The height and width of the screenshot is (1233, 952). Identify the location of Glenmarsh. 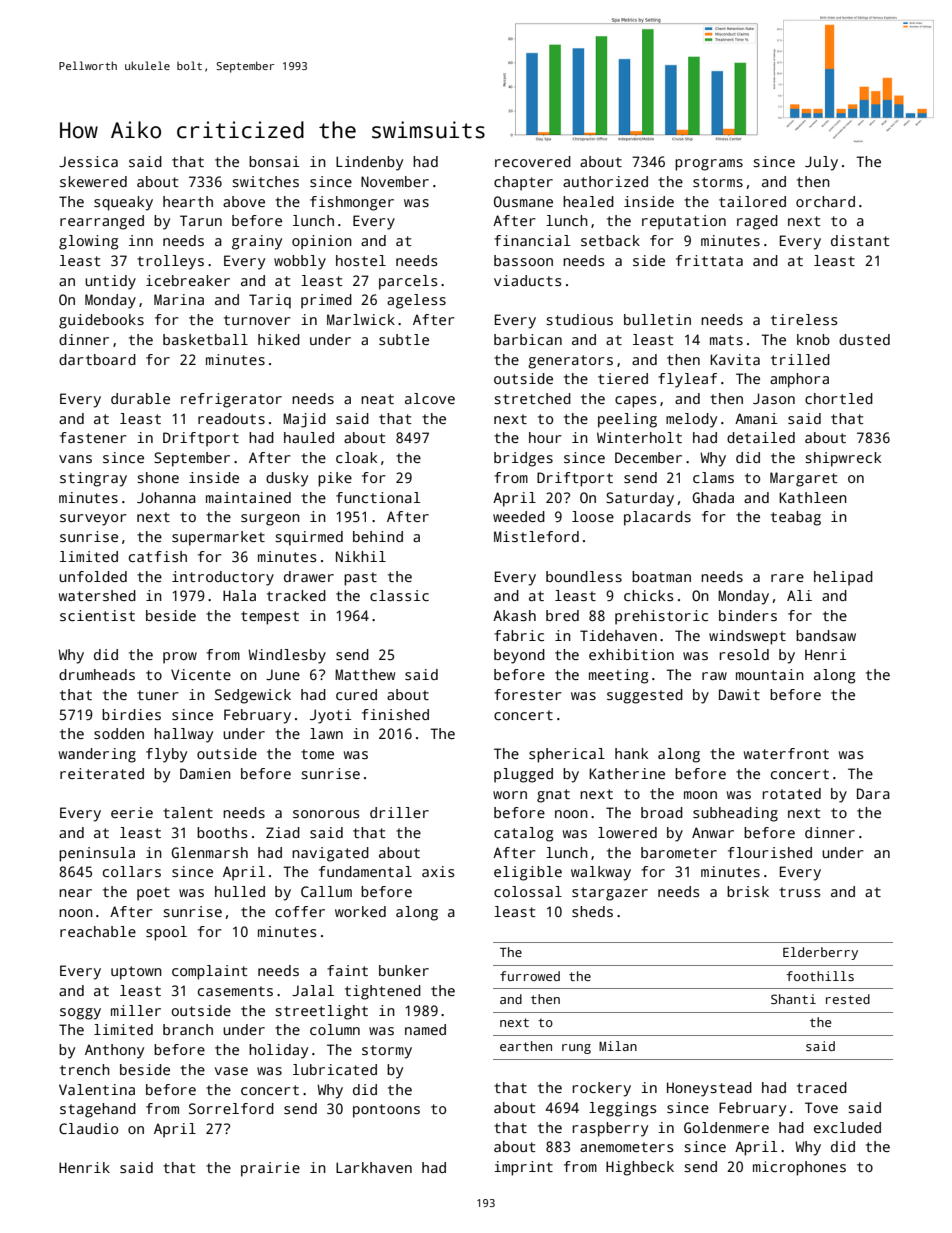
(209, 852).
